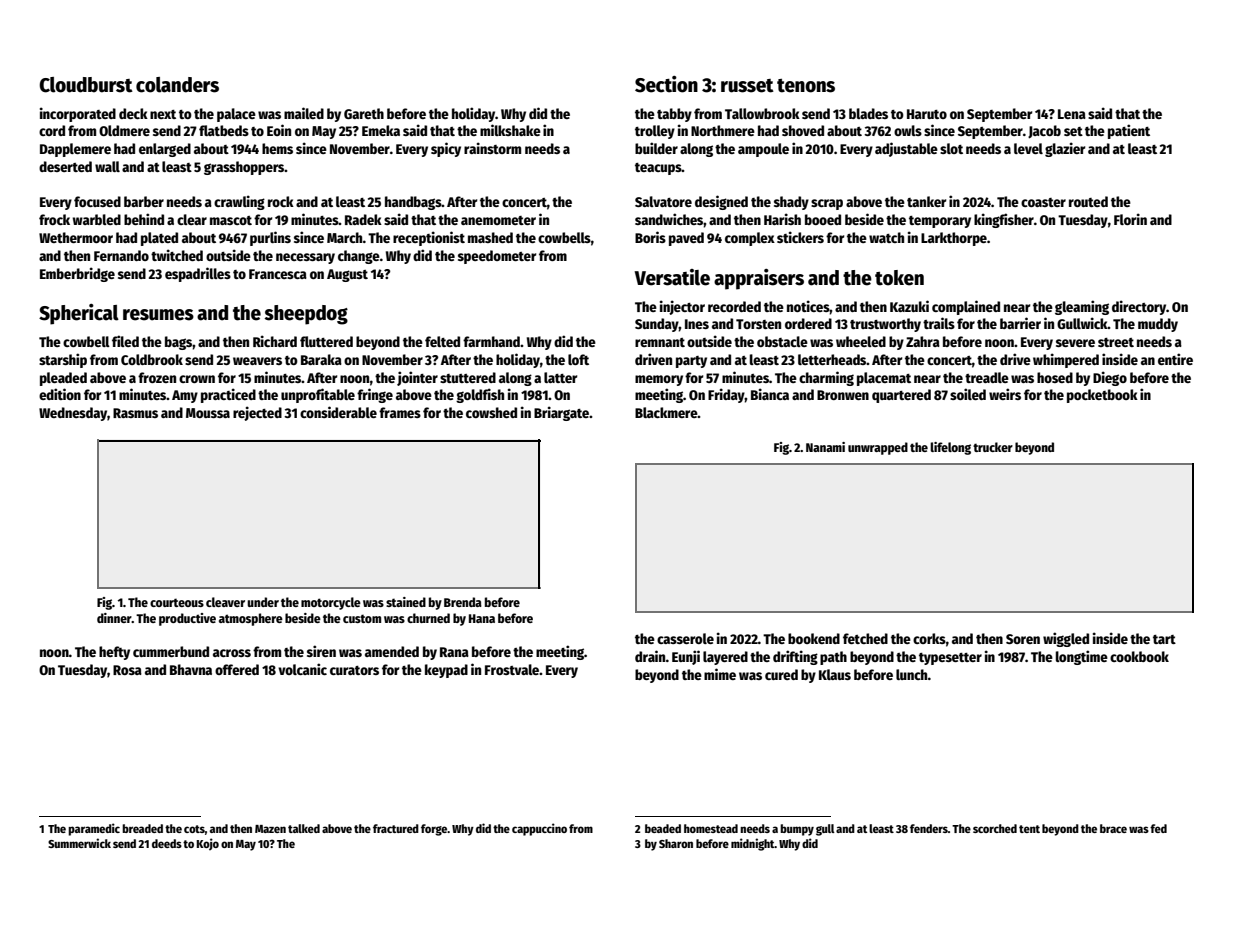 This screenshot has height=952, width=1233. I want to click on Wednesday, so click(73, 414).
